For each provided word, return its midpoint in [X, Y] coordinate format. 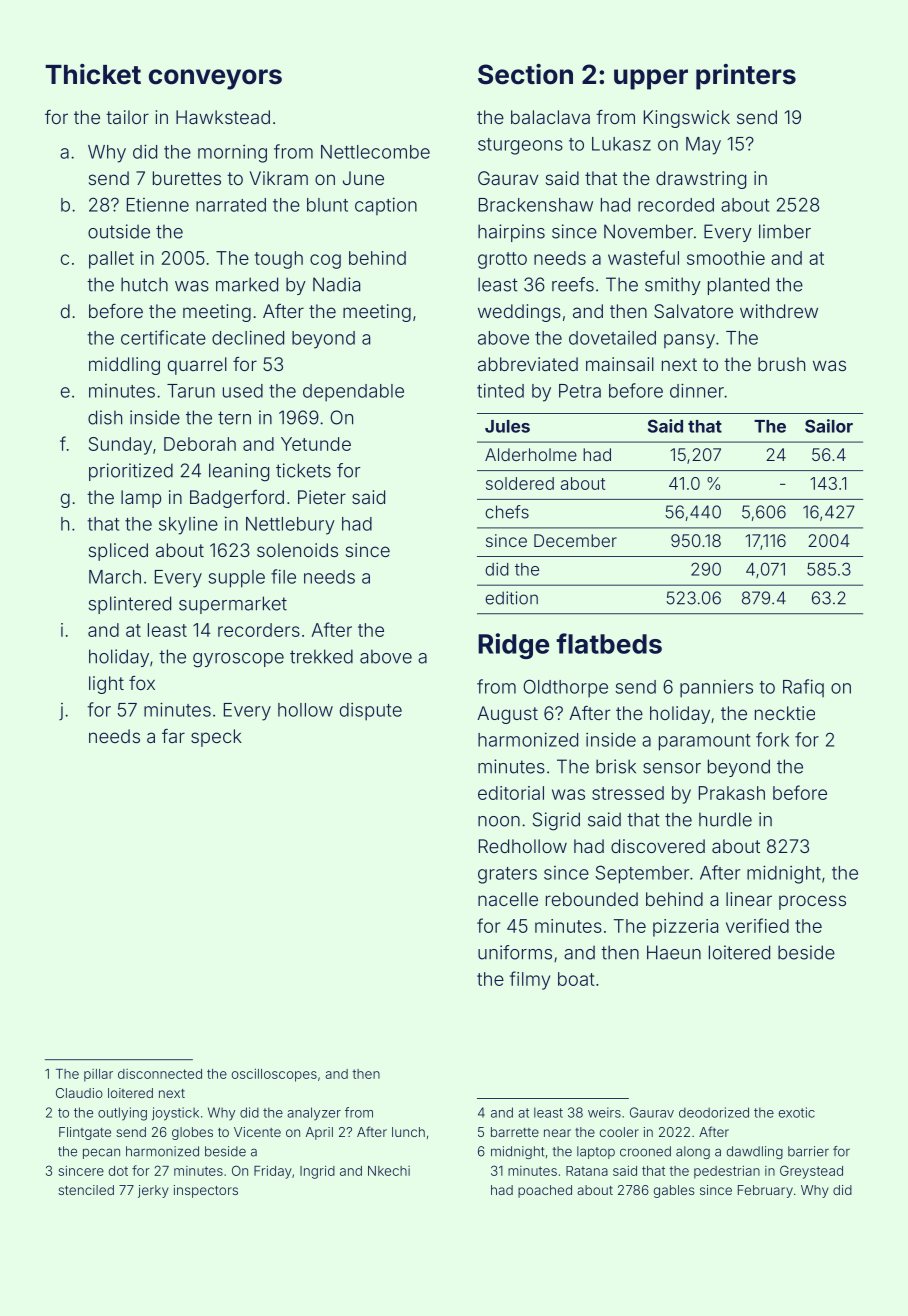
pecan [101, 1153]
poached [545, 1191]
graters [507, 875]
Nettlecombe [375, 152]
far [173, 736]
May [703, 146]
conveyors [215, 79]
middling [124, 366]
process [812, 902]
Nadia [336, 284]
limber [785, 231]
